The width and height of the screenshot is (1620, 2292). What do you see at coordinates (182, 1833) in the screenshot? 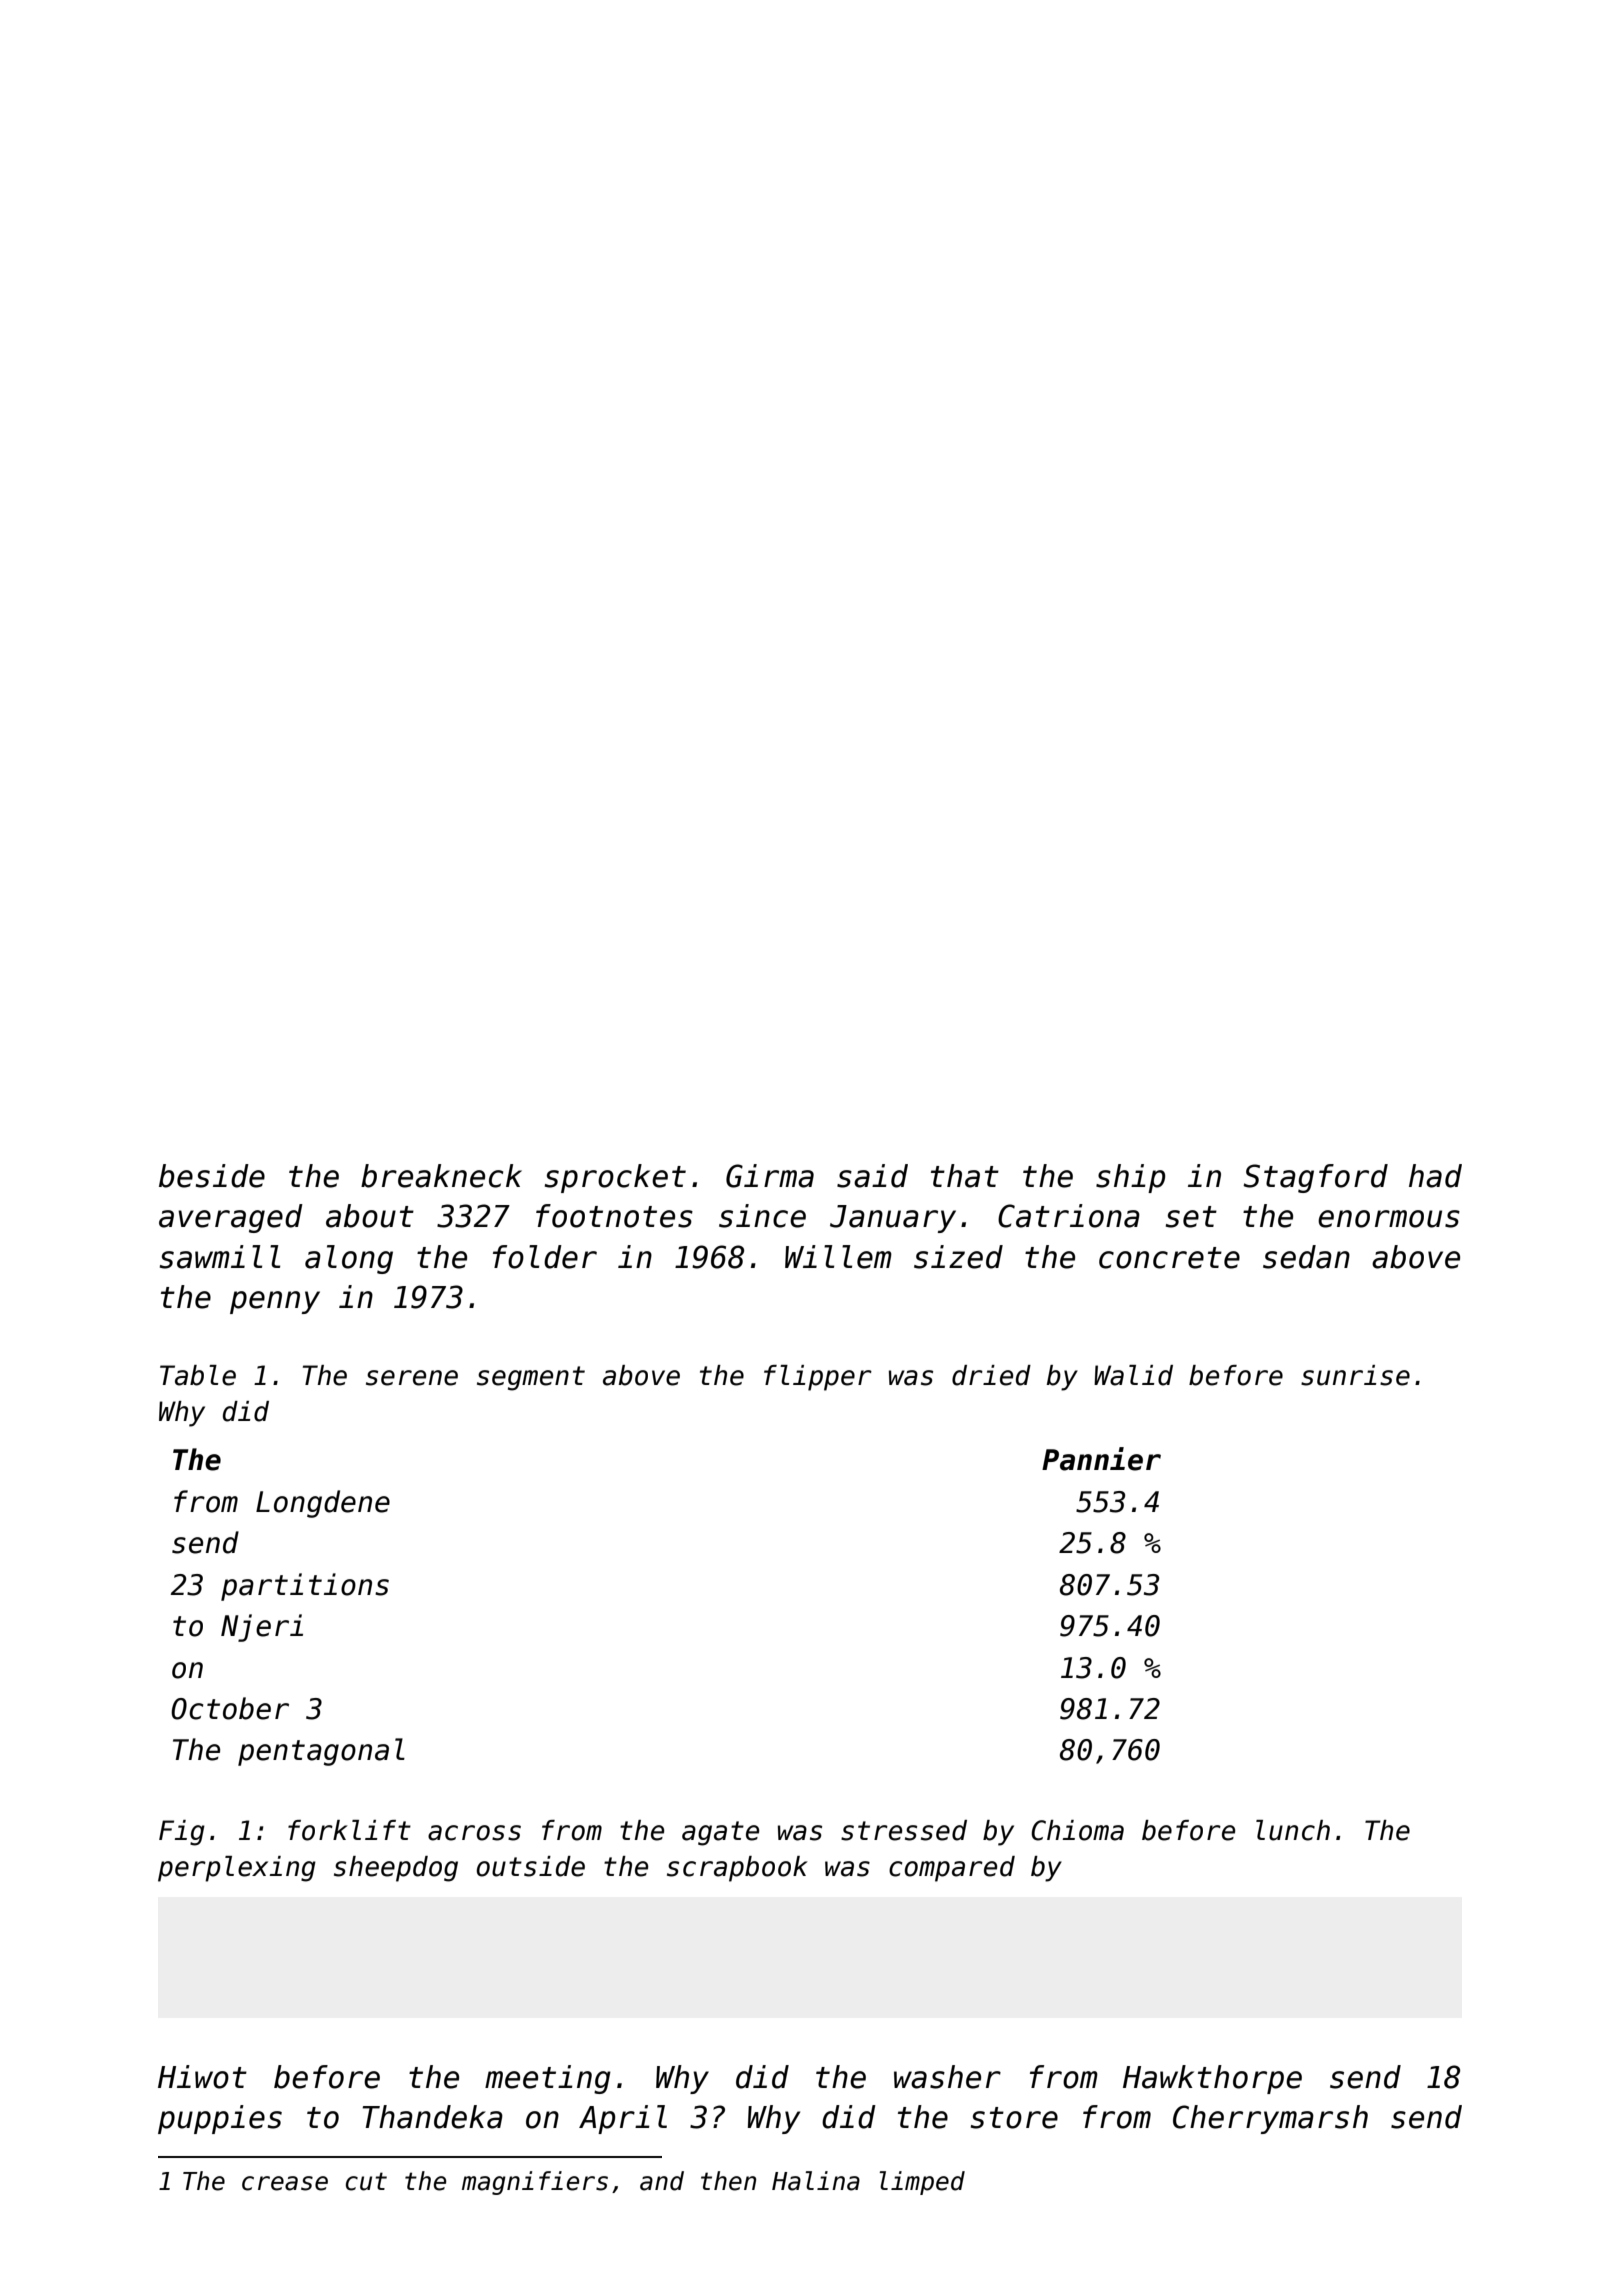
I see `Fig` at bounding box center [182, 1833].
